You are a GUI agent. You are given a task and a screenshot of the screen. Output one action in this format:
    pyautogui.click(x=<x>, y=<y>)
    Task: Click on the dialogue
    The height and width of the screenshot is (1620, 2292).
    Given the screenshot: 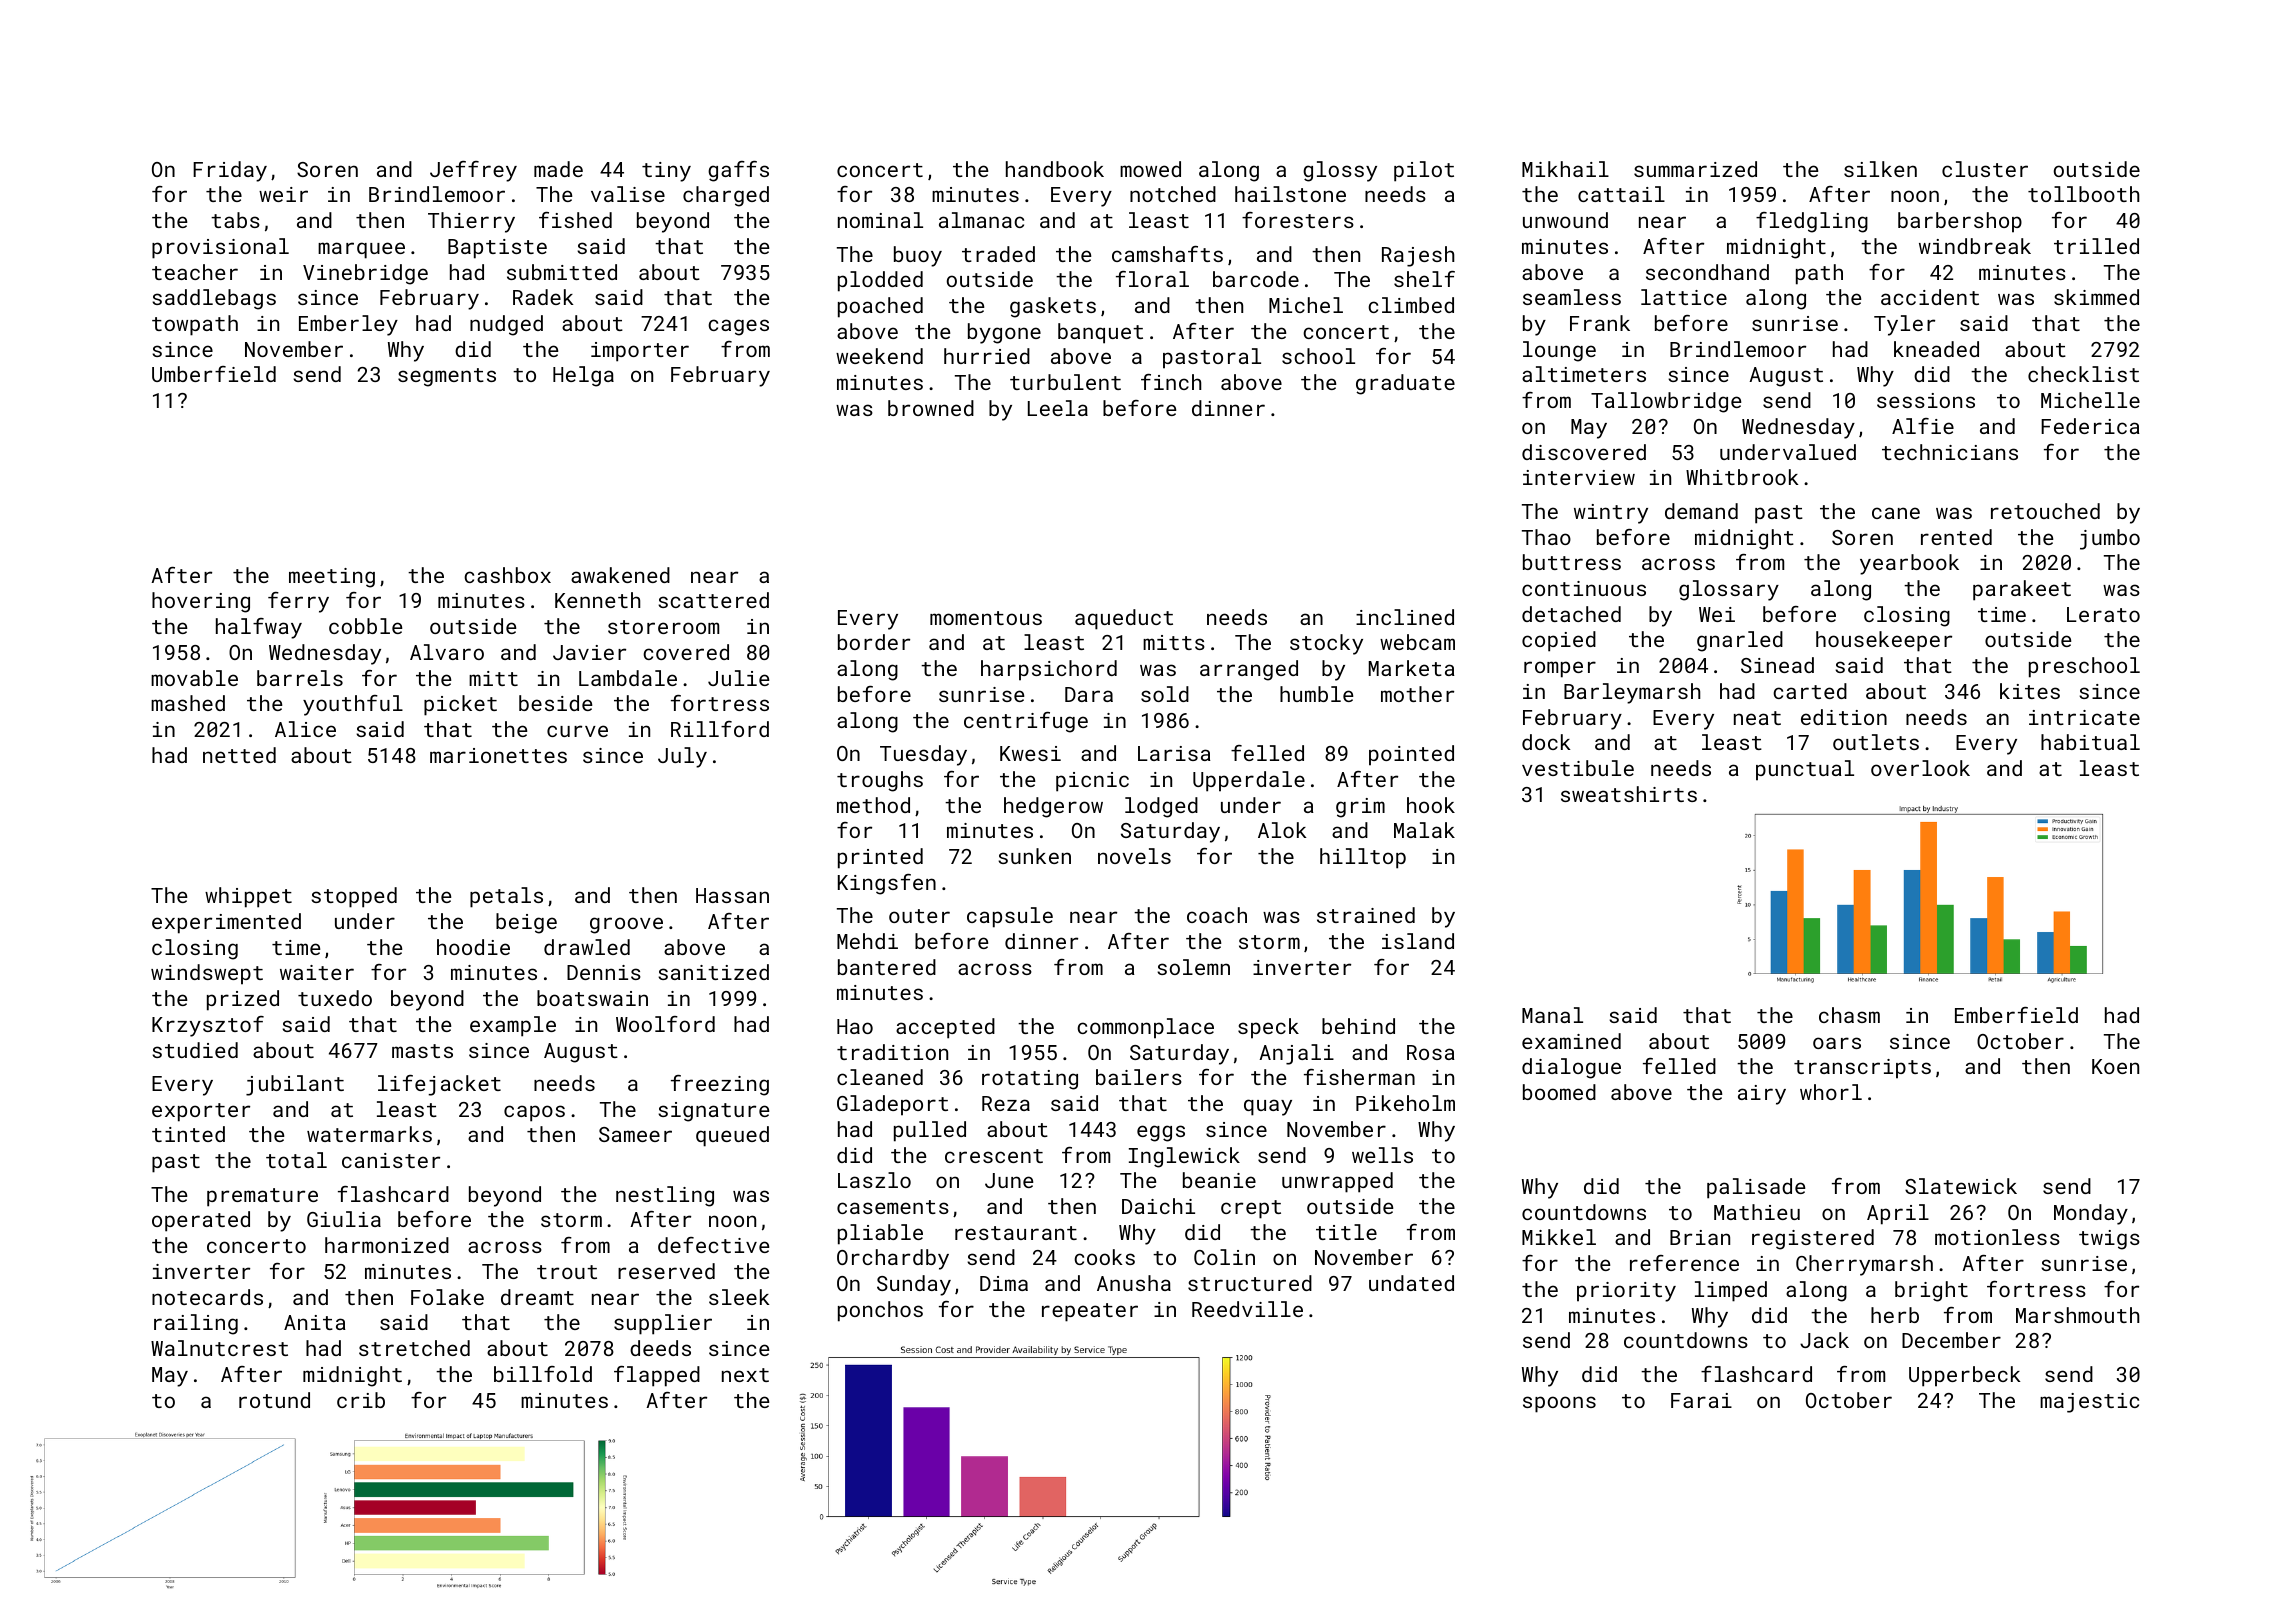 What is the action you would take?
    pyautogui.click(x=1571, y=1068)
